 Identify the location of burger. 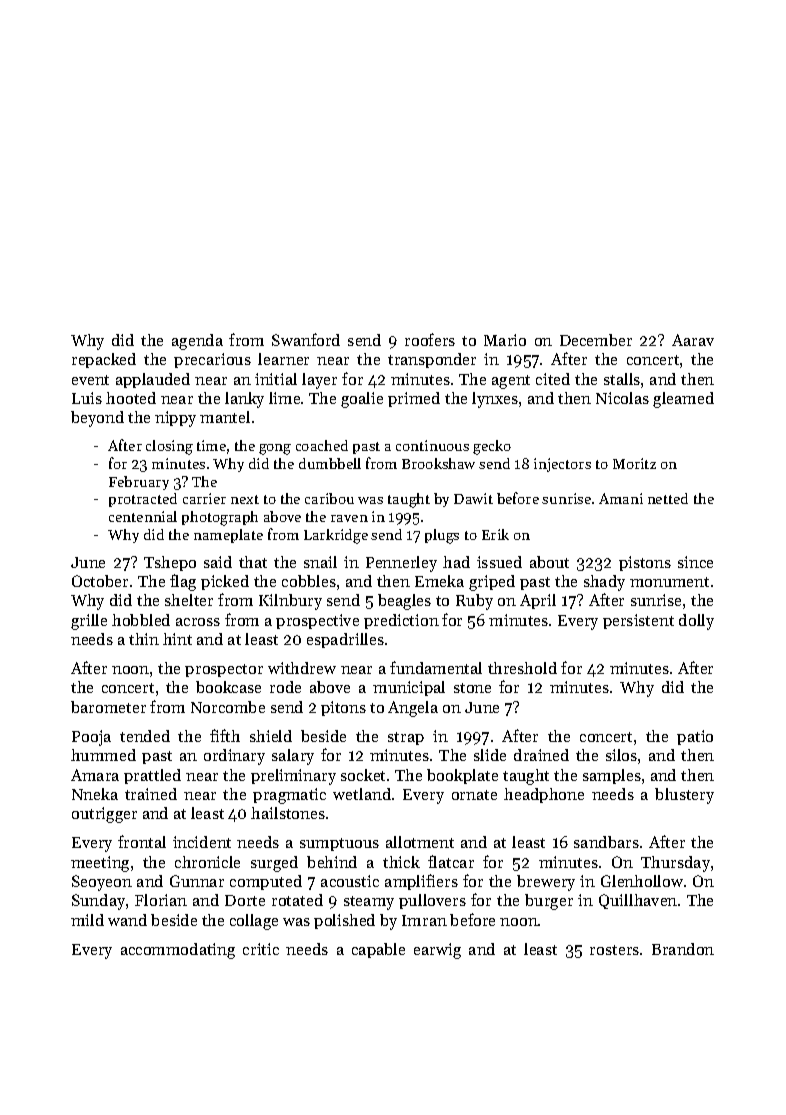
(549, 902).
